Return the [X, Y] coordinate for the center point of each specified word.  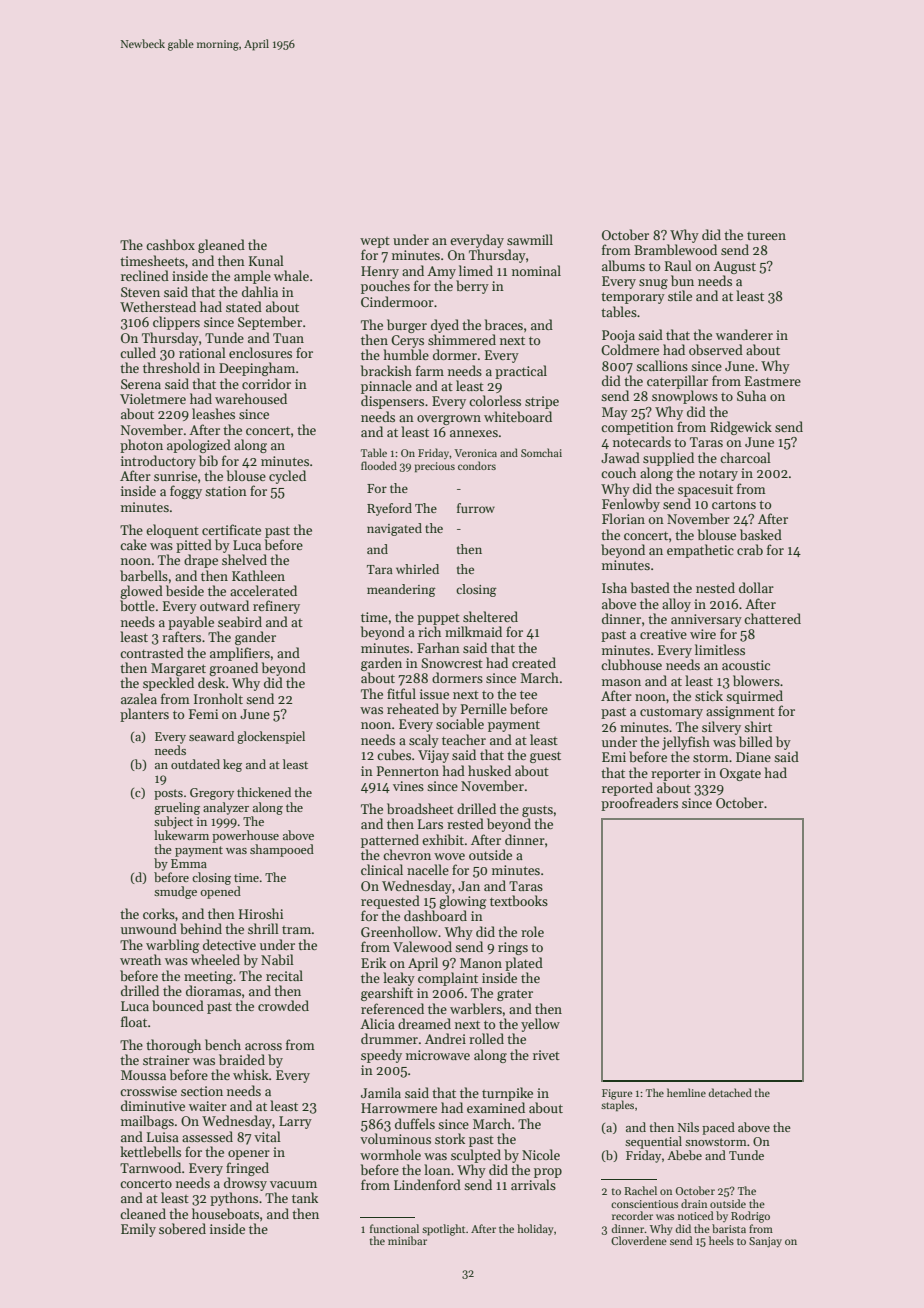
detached [730, 1092]
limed [476, 270]
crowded [283, 1005]
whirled [417, 569]
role [532, 931]
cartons [734, 504]
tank [305, 1197]
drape [201, 561]
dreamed [424, 1023]
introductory [158, 462]
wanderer [744, 334]
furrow [476, 508]
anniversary [706, 620]
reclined [145, 275]
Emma [189, 863]
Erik [373, 962]
